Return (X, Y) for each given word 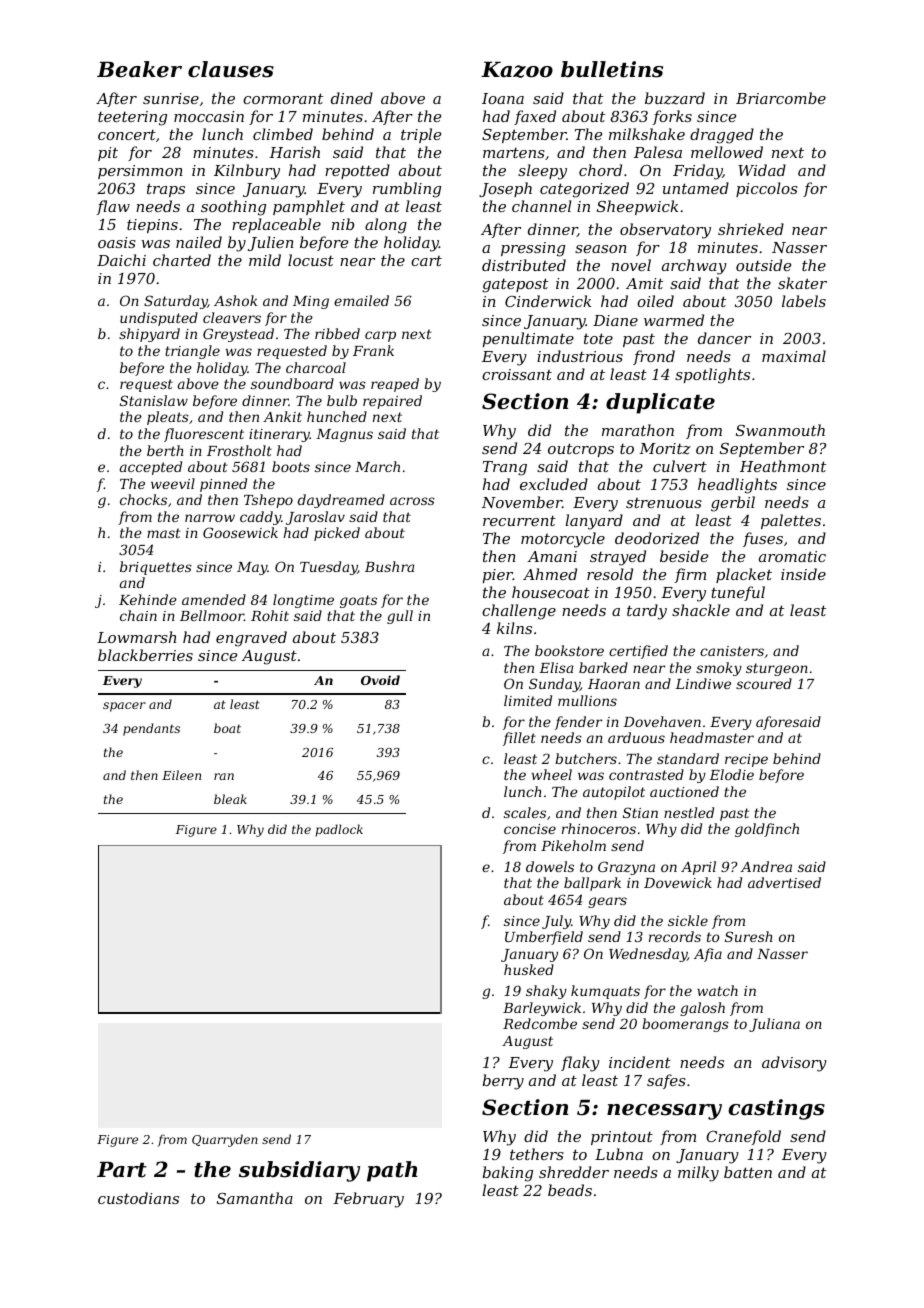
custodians (138, 1198)
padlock (339, 830)
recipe (746, 760)
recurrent (519, 520)
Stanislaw (154, 400)
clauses (231, 69)
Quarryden (225, 1140)
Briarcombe (781, 98)
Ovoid (380, 680)
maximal (794, 356)
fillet (519, 739)
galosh (702, 1009)
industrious (580, 356)
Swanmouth (780, 430)
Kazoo (517, 70)
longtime (303, 601)
